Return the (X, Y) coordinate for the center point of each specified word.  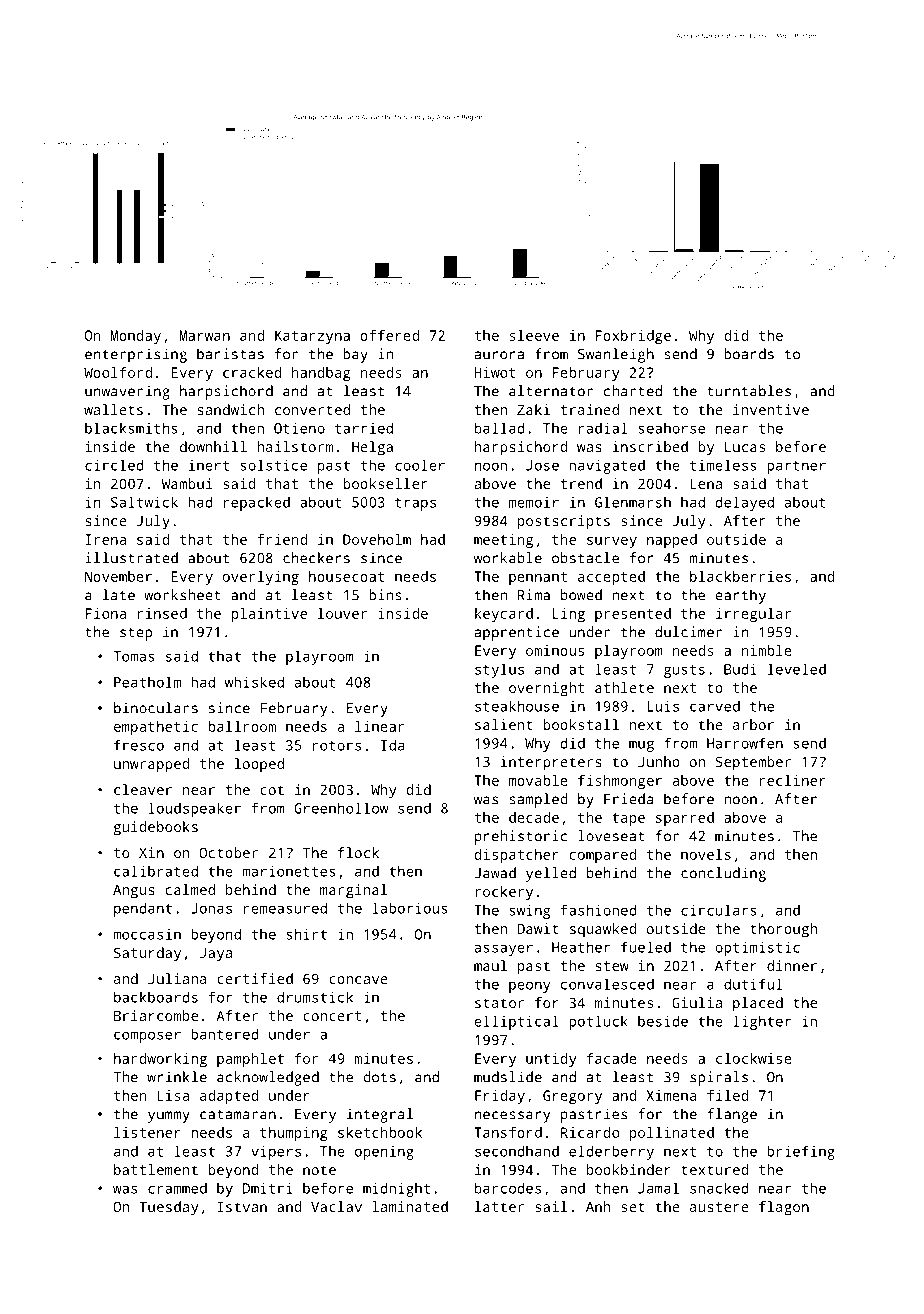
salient (504, 724)
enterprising (136, 355)
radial (603, 428)
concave (358, 980)
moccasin (147, 934)
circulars (719, 910)
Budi (740, 669)
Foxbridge (633, 337)
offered (389, 335)
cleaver (143, 789)
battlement (156, 1169)
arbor (753, 724)
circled (114, 465)
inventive (771, 409)
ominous (555, 650)
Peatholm (147, 682)
